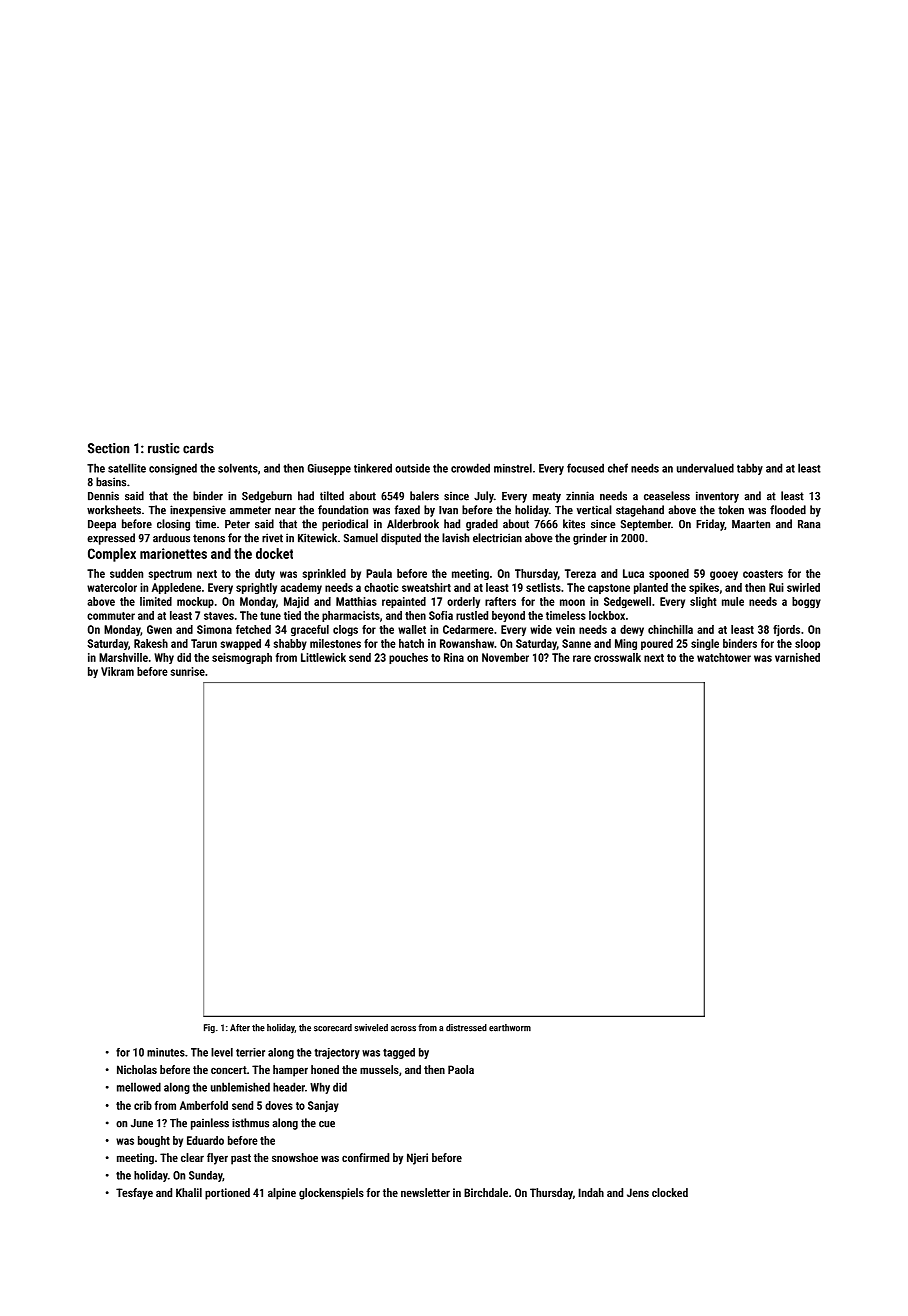 This screenshot has height=1316, width=908. Describe the element at coordinates (108, 448) in the screenshot. I see `Section` at that location.
